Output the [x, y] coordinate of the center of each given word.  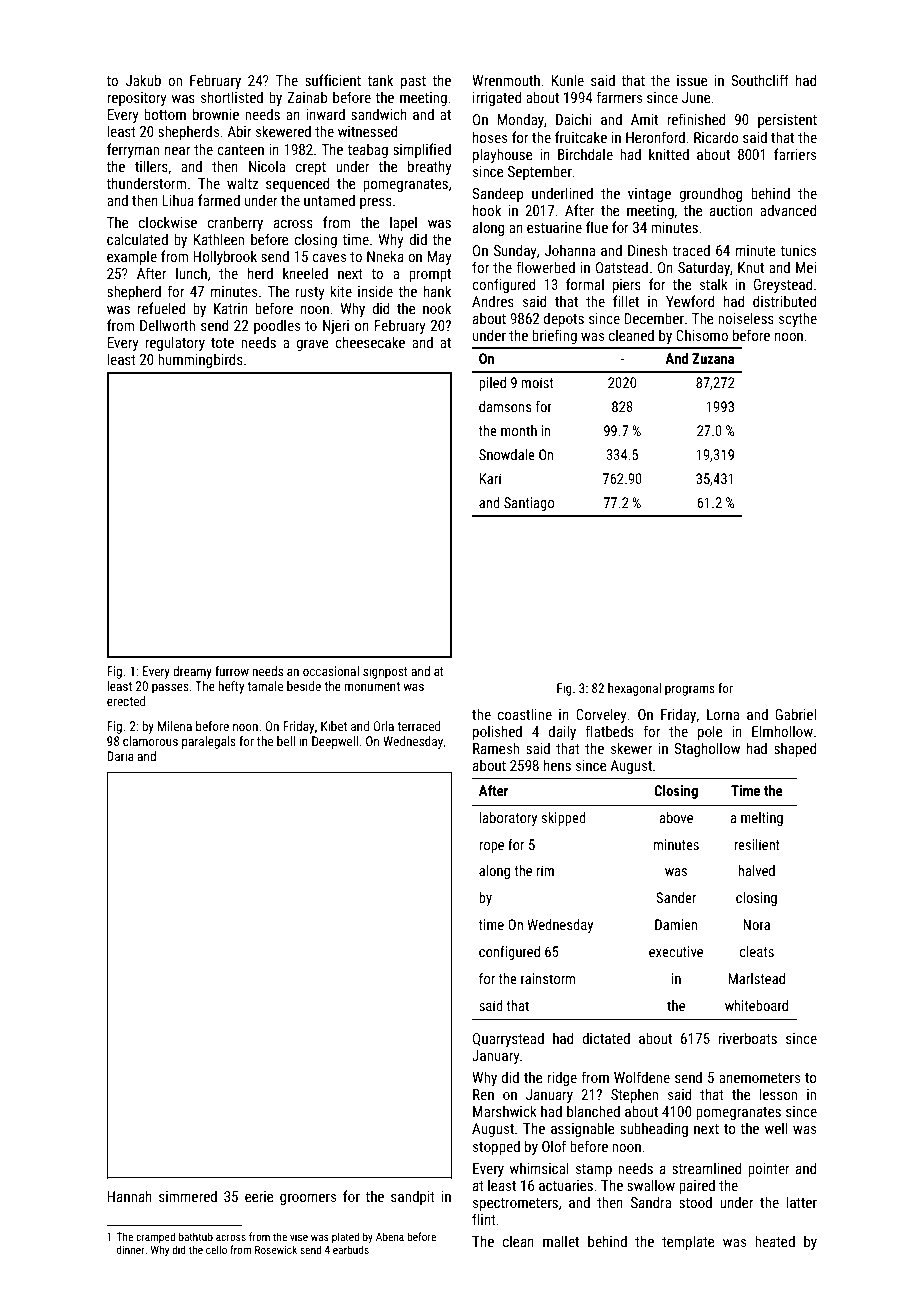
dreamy [192, 672]
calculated [137, 239]
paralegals [209, 742]
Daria [120, 756]
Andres [493, 301]
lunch [191, 273]
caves [329, 258]
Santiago [529, 504]
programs [690, 691]
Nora [756, 924]
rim [545, 870]
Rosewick [276, 1249]
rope [491, 847]
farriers [795, 154]
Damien [676, 924]
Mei [806, 267]
